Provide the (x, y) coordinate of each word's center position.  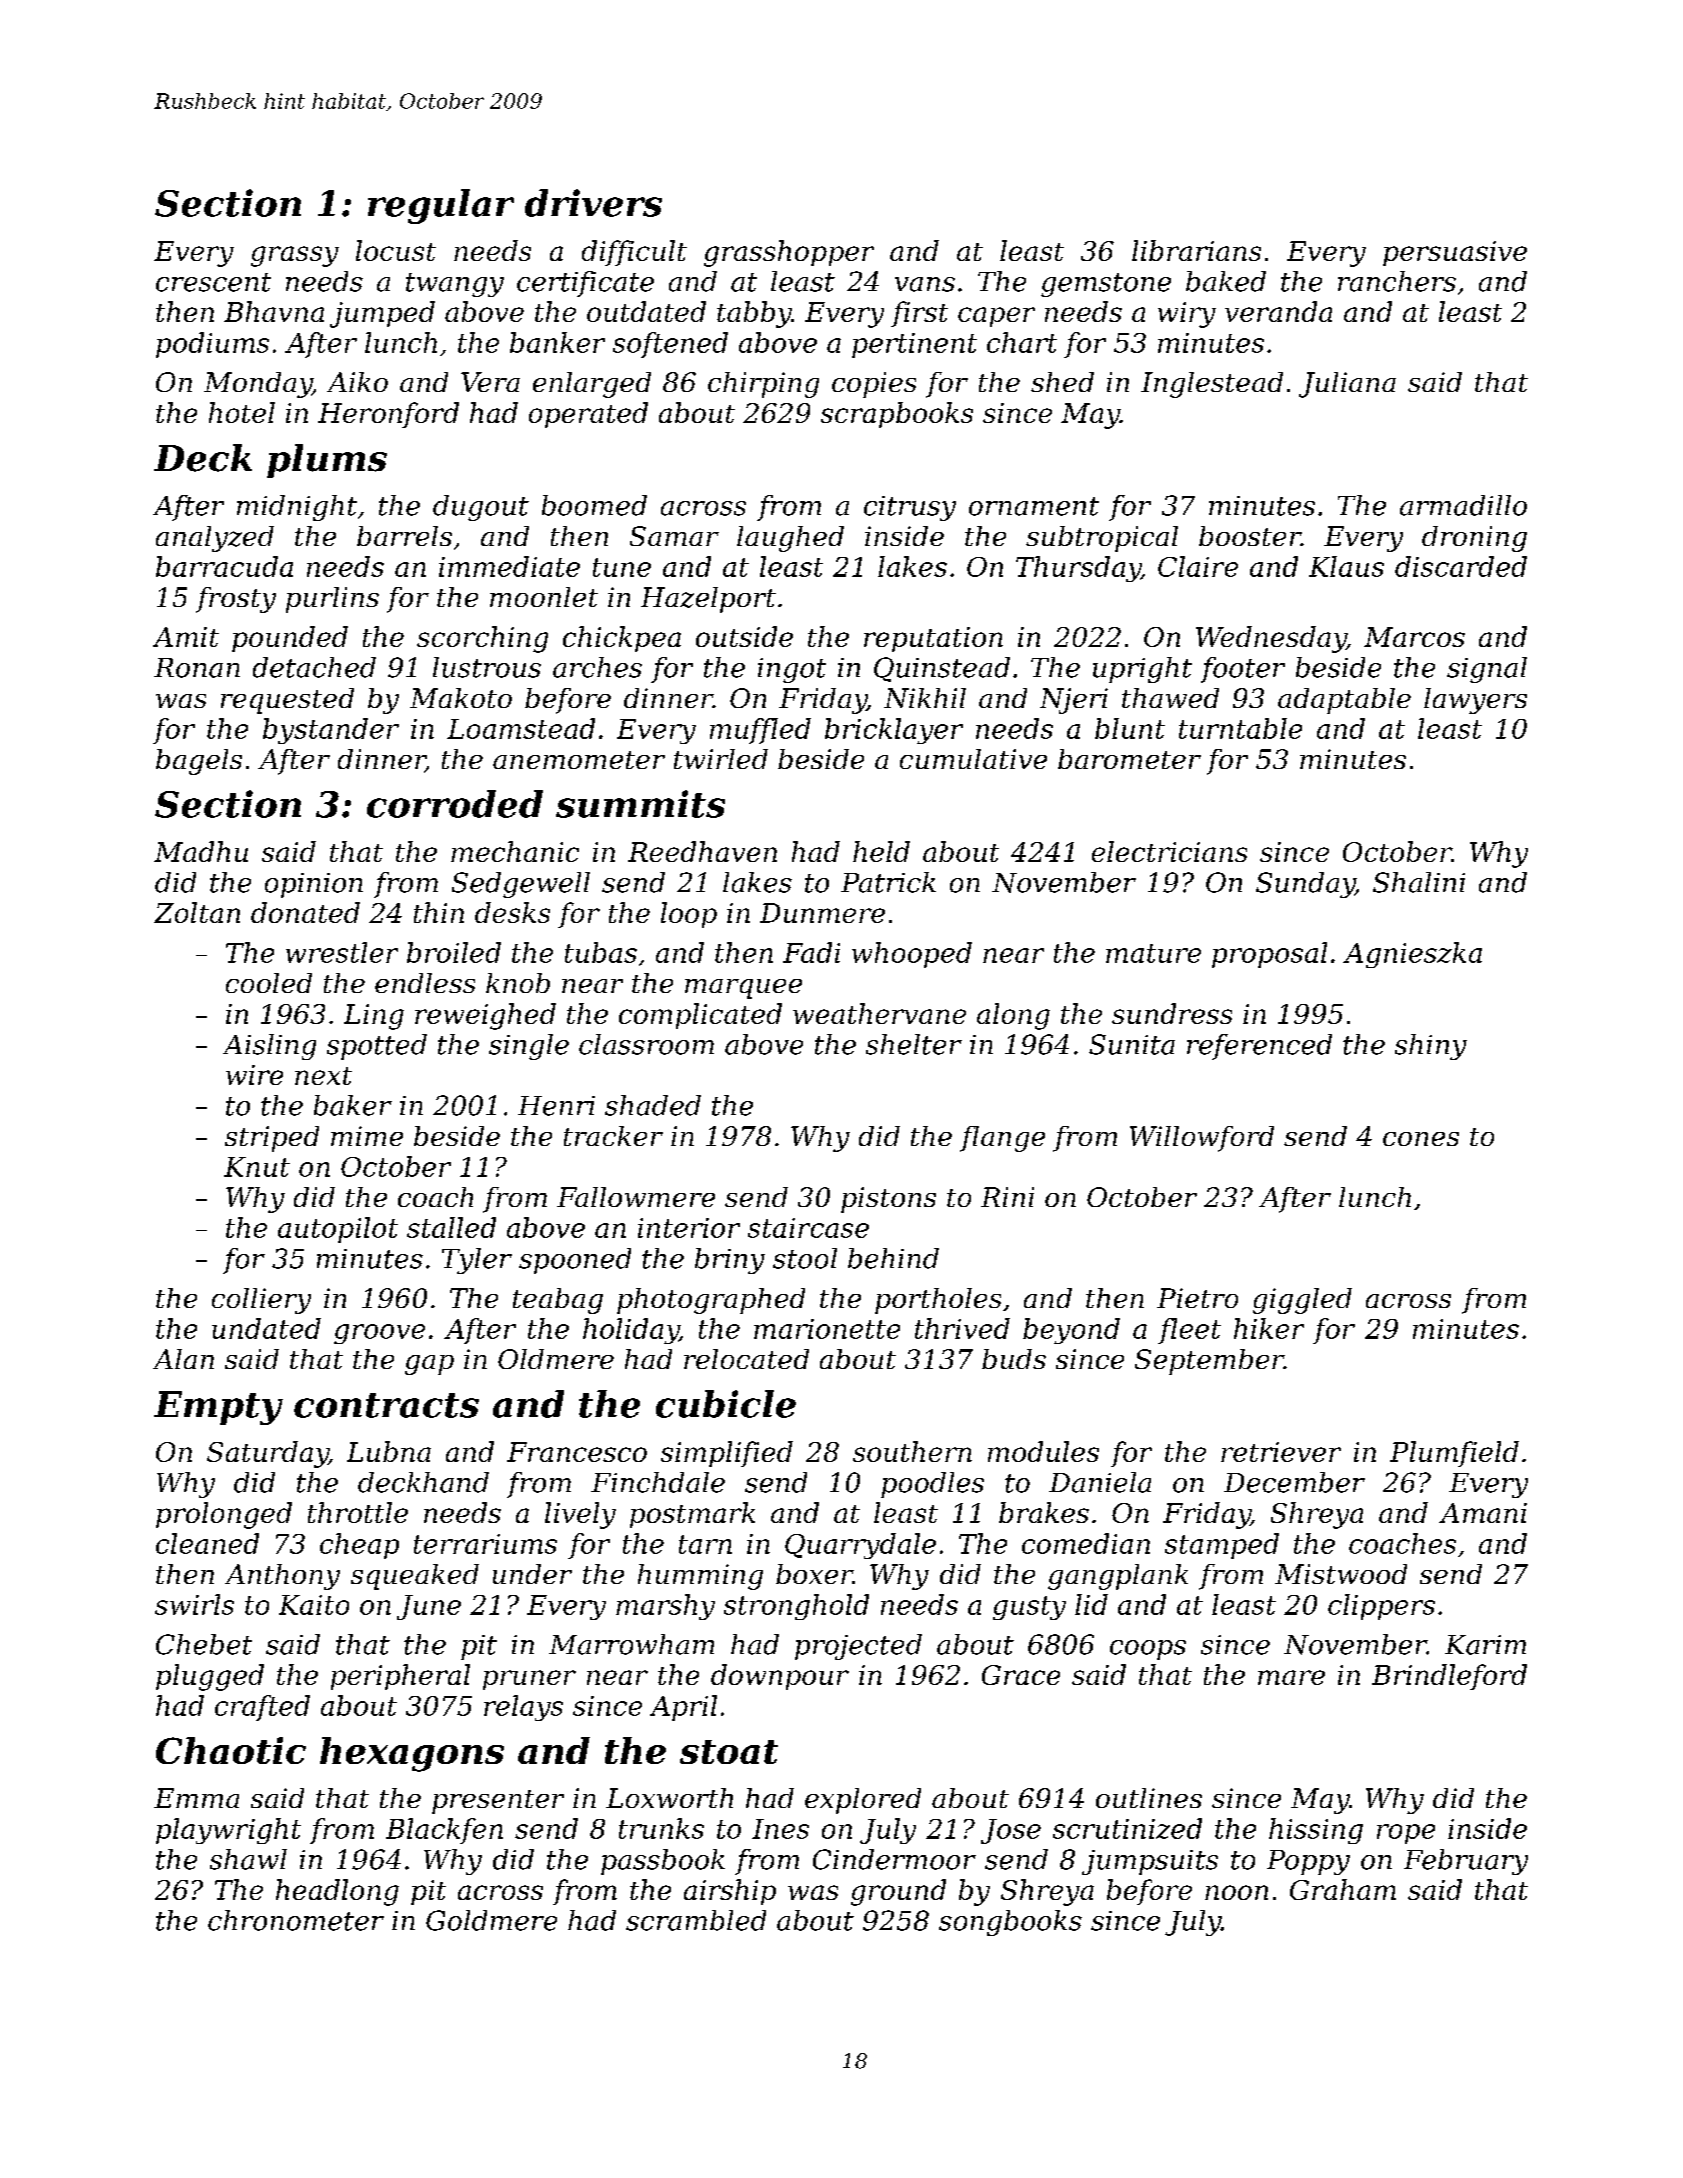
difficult (634, 253)
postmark (692, 1515)
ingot (792, 670)
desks (512, 912)
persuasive (1455, 253)
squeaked (415, 1577)
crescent (213, 282)
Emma (196, 1798)
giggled (1302, 1301)
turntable (1240, 728)
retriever (1281, 1452)
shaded (653, 1105)
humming (700, 1577)
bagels (199, 762)
